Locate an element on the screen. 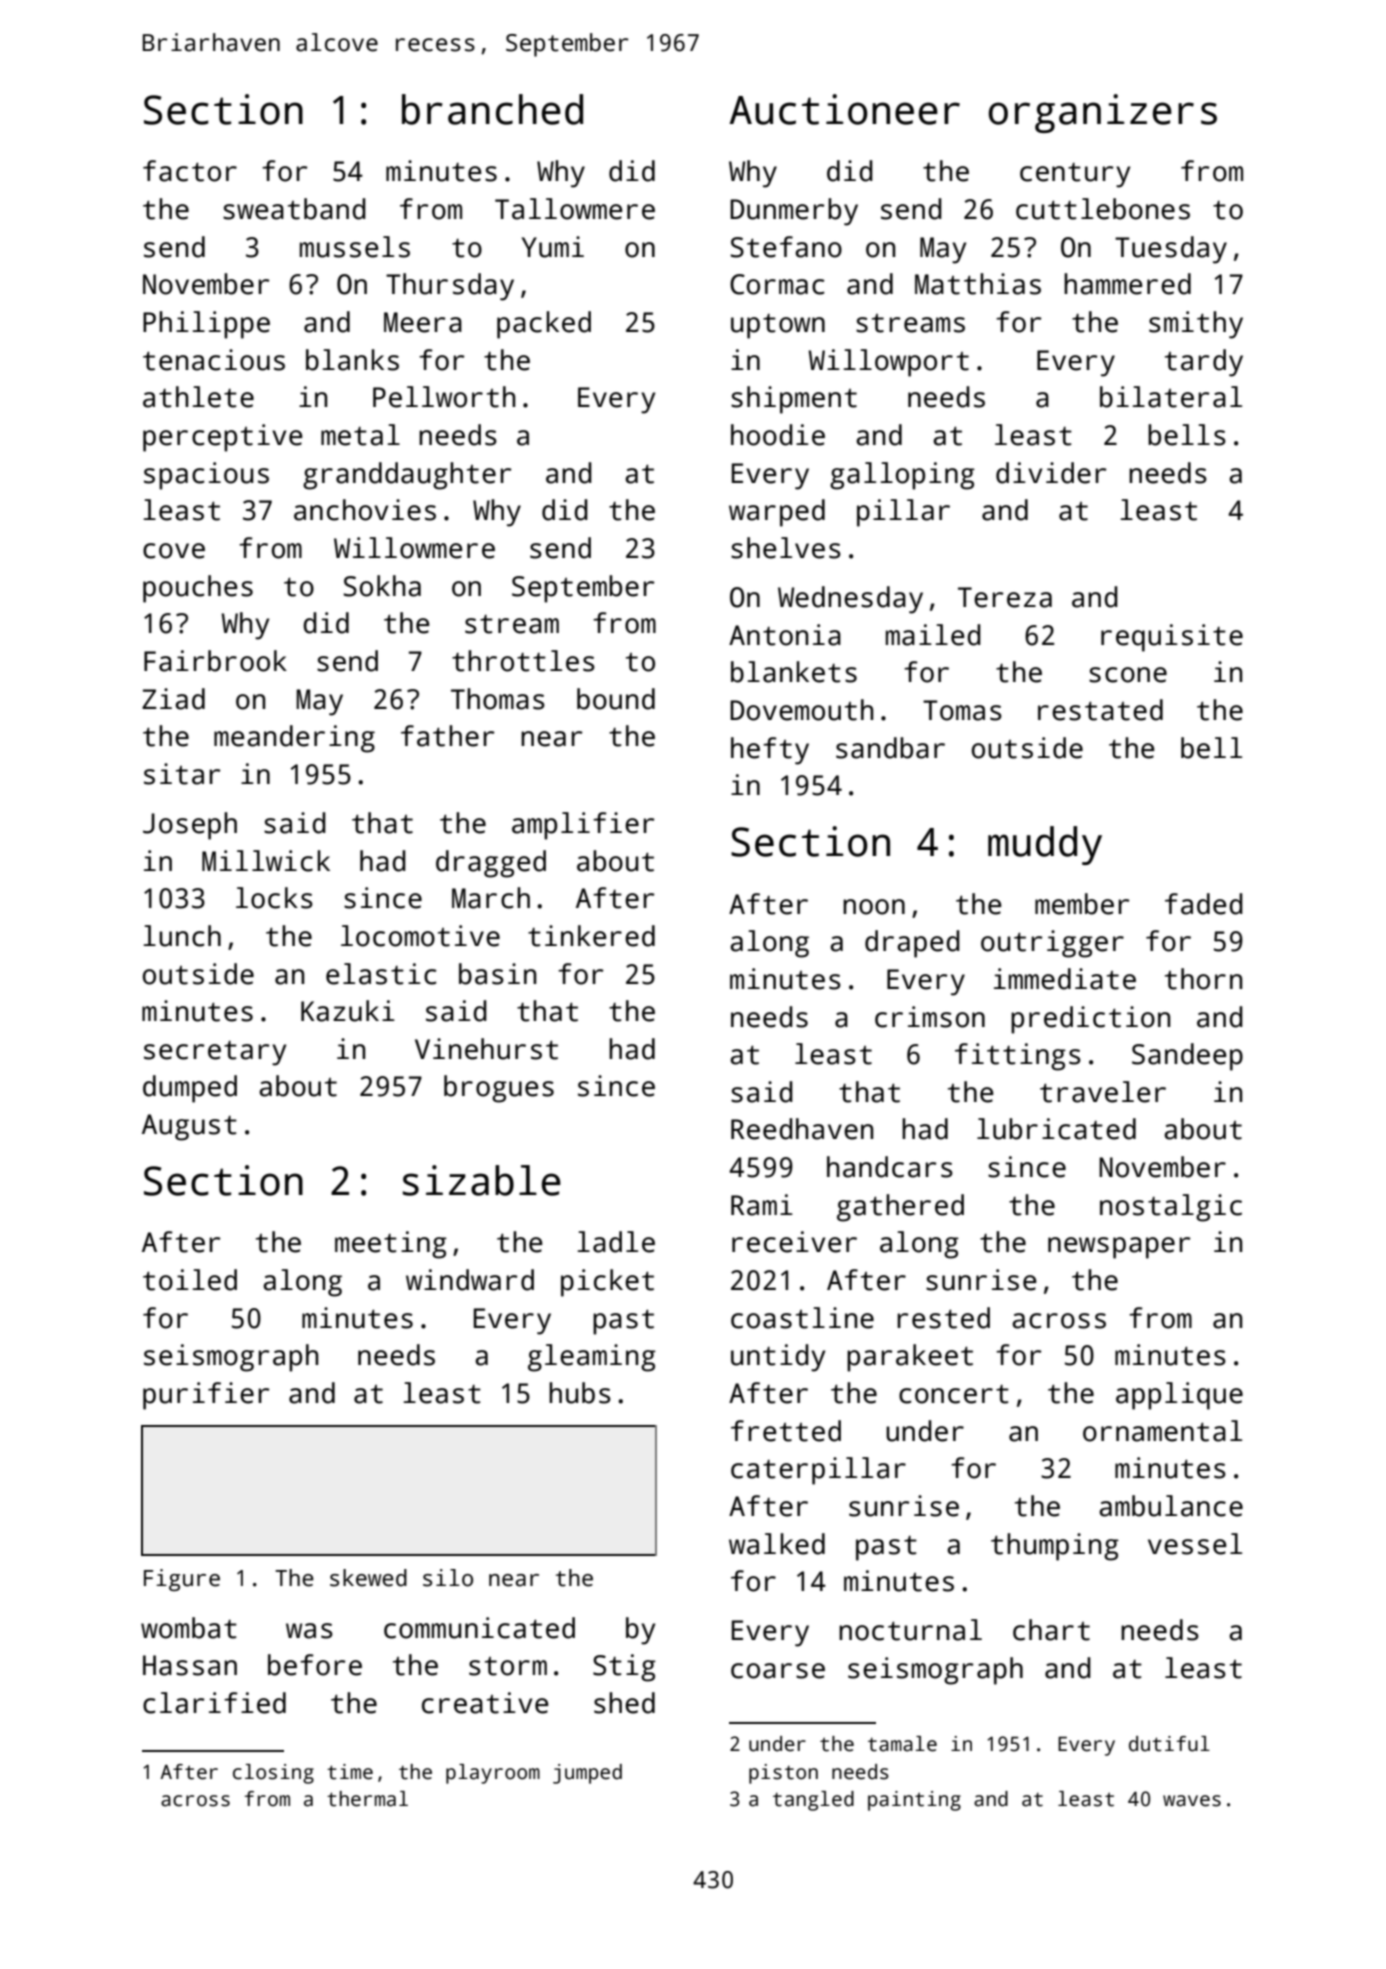 This screenshot has height=1969, width=1386. toiled is located at coordinates (190, 1280).
